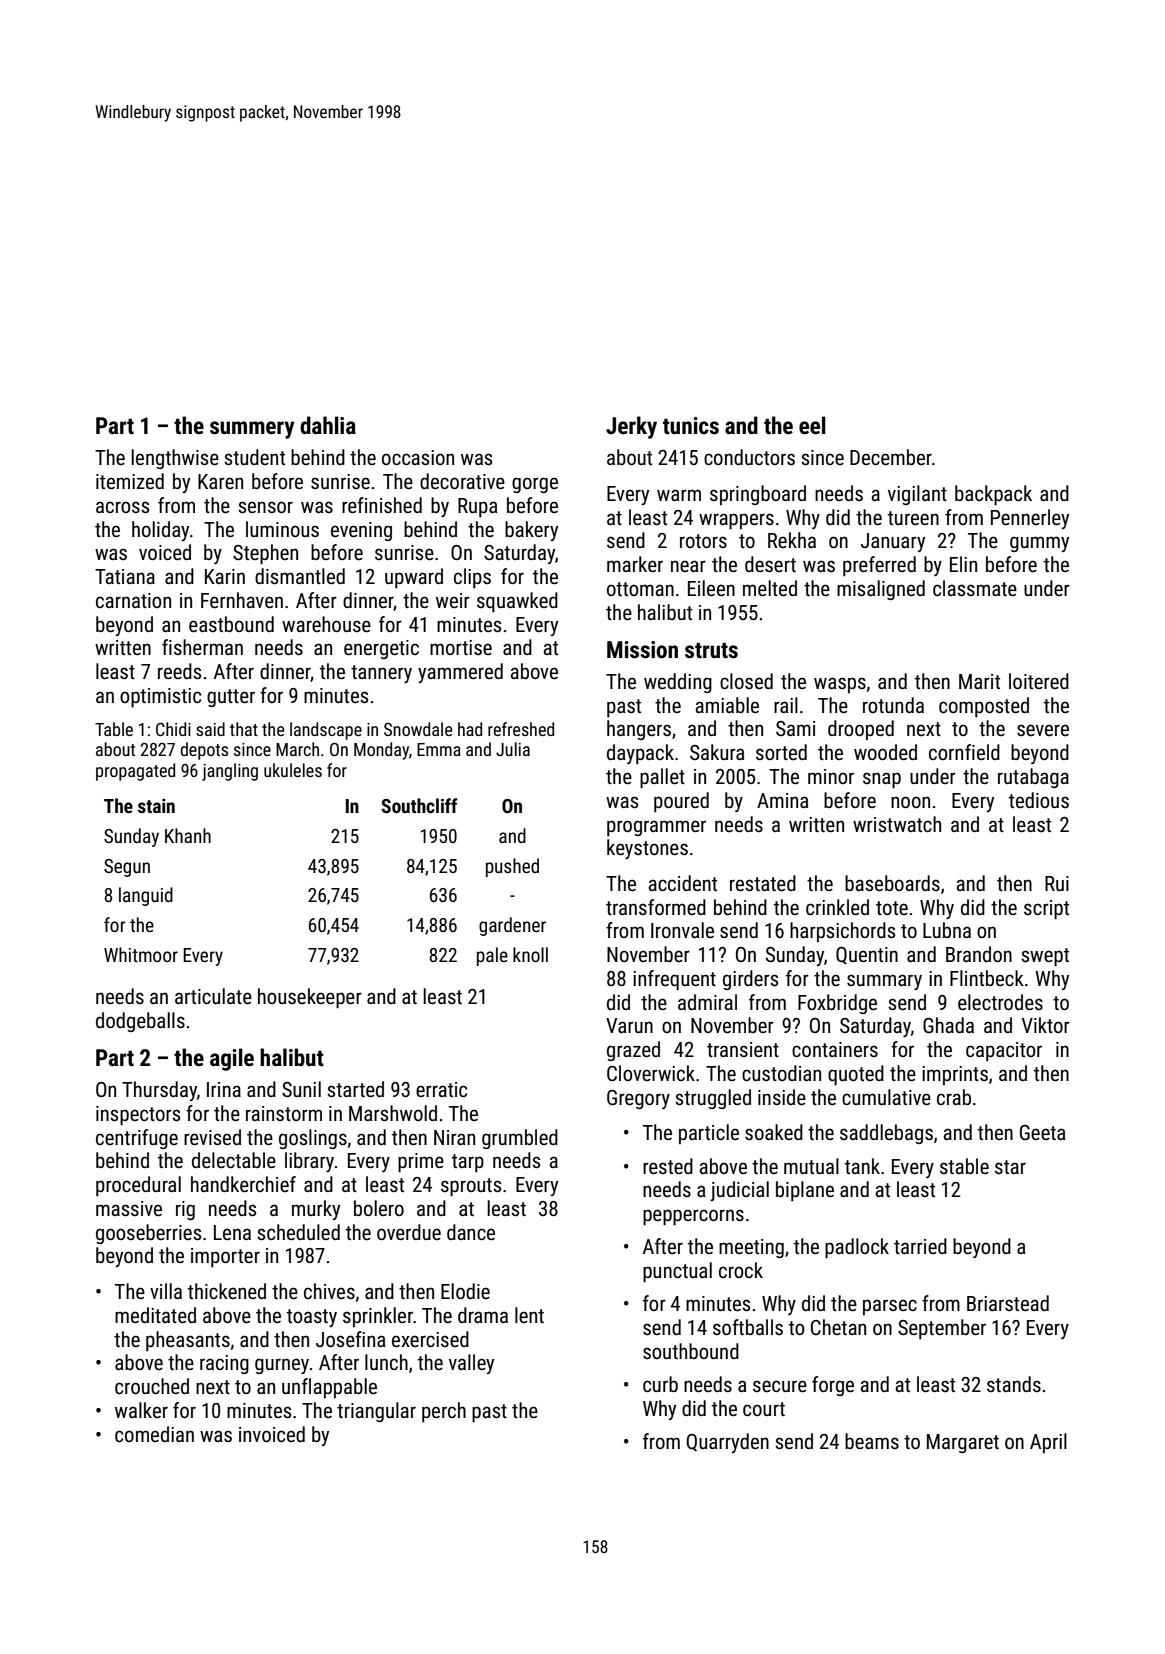 The width and height of the screenshot is (1165, 1654). I want to click on Quarryden, so click(728, 1443).
